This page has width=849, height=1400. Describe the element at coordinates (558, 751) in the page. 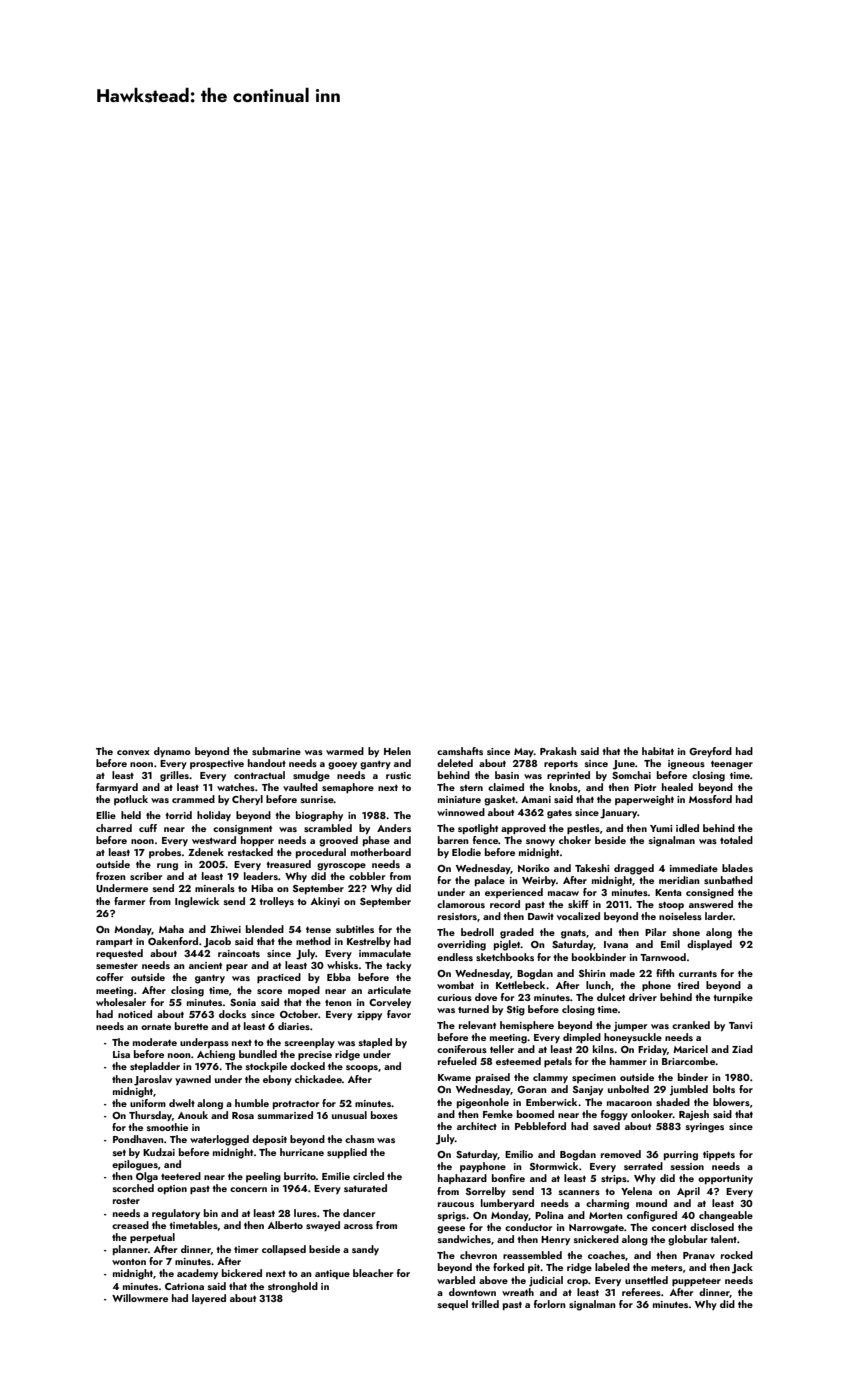

I see `Prakash` at that location.
